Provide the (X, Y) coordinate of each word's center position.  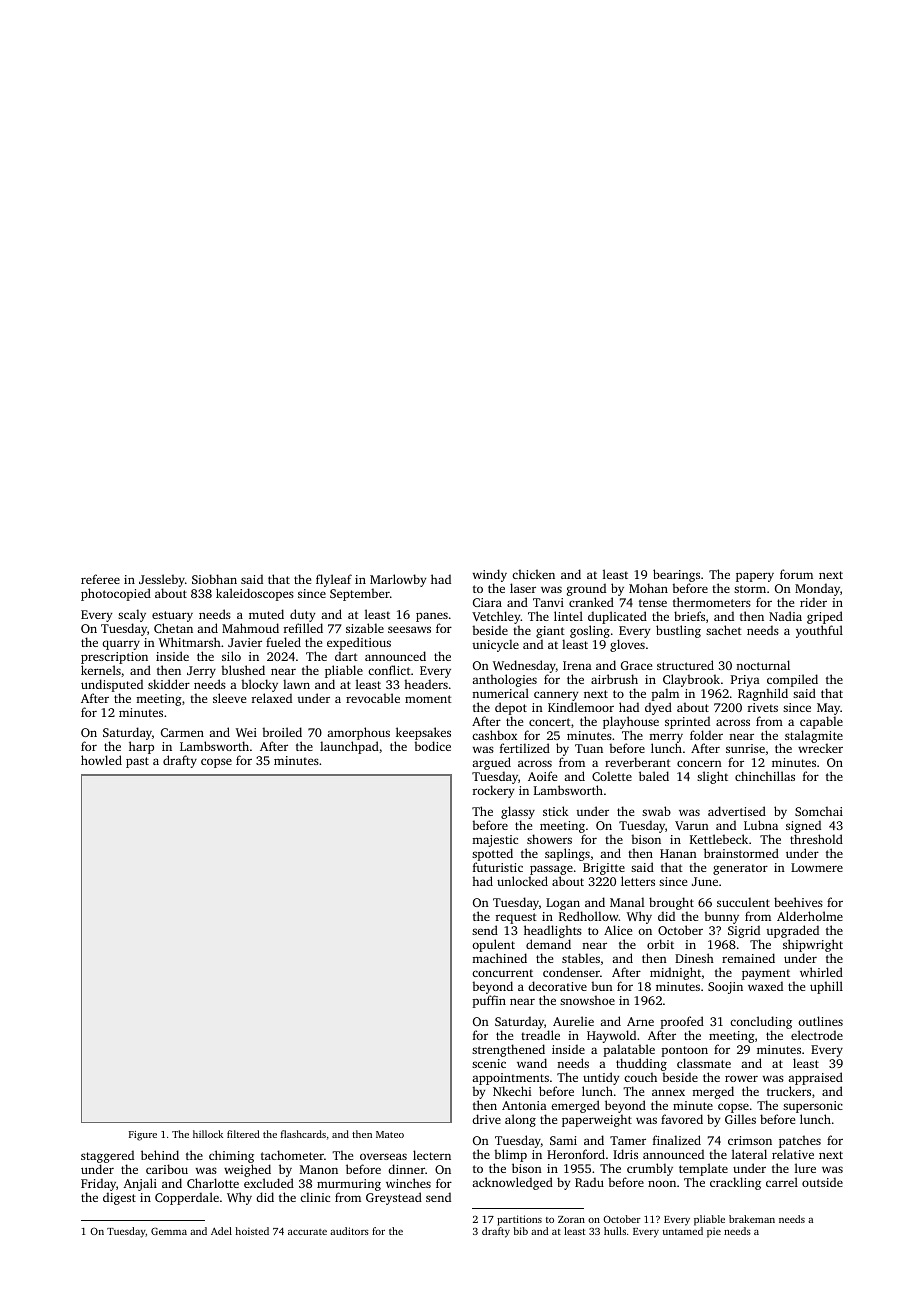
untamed (683, 1231)
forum (796, 574)
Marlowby (398, 580)
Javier (245, 642)
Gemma (169, 1231)
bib (520, 1231)
